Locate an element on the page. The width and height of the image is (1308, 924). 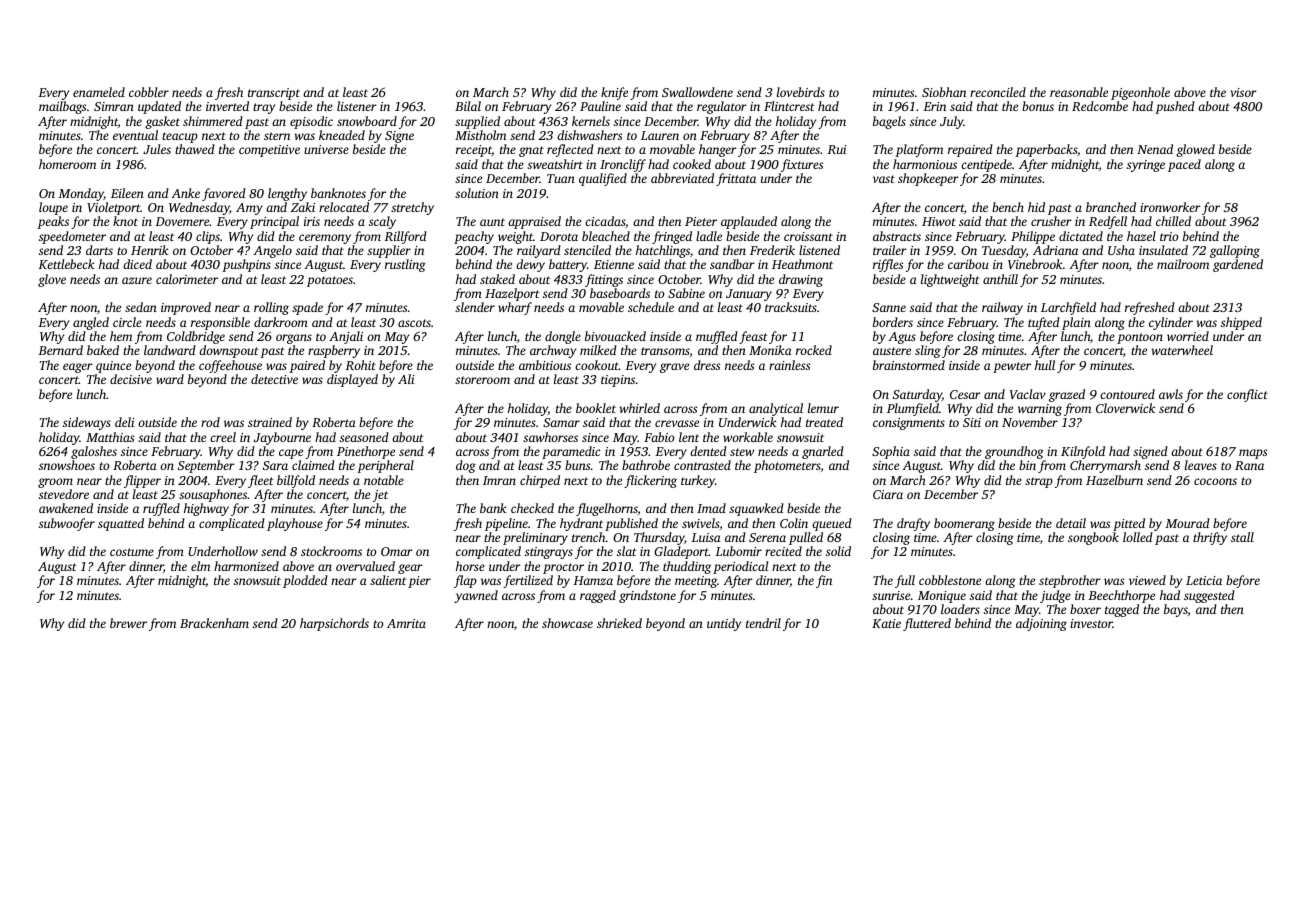
cocoons is located at coordinates (1215, 481).
